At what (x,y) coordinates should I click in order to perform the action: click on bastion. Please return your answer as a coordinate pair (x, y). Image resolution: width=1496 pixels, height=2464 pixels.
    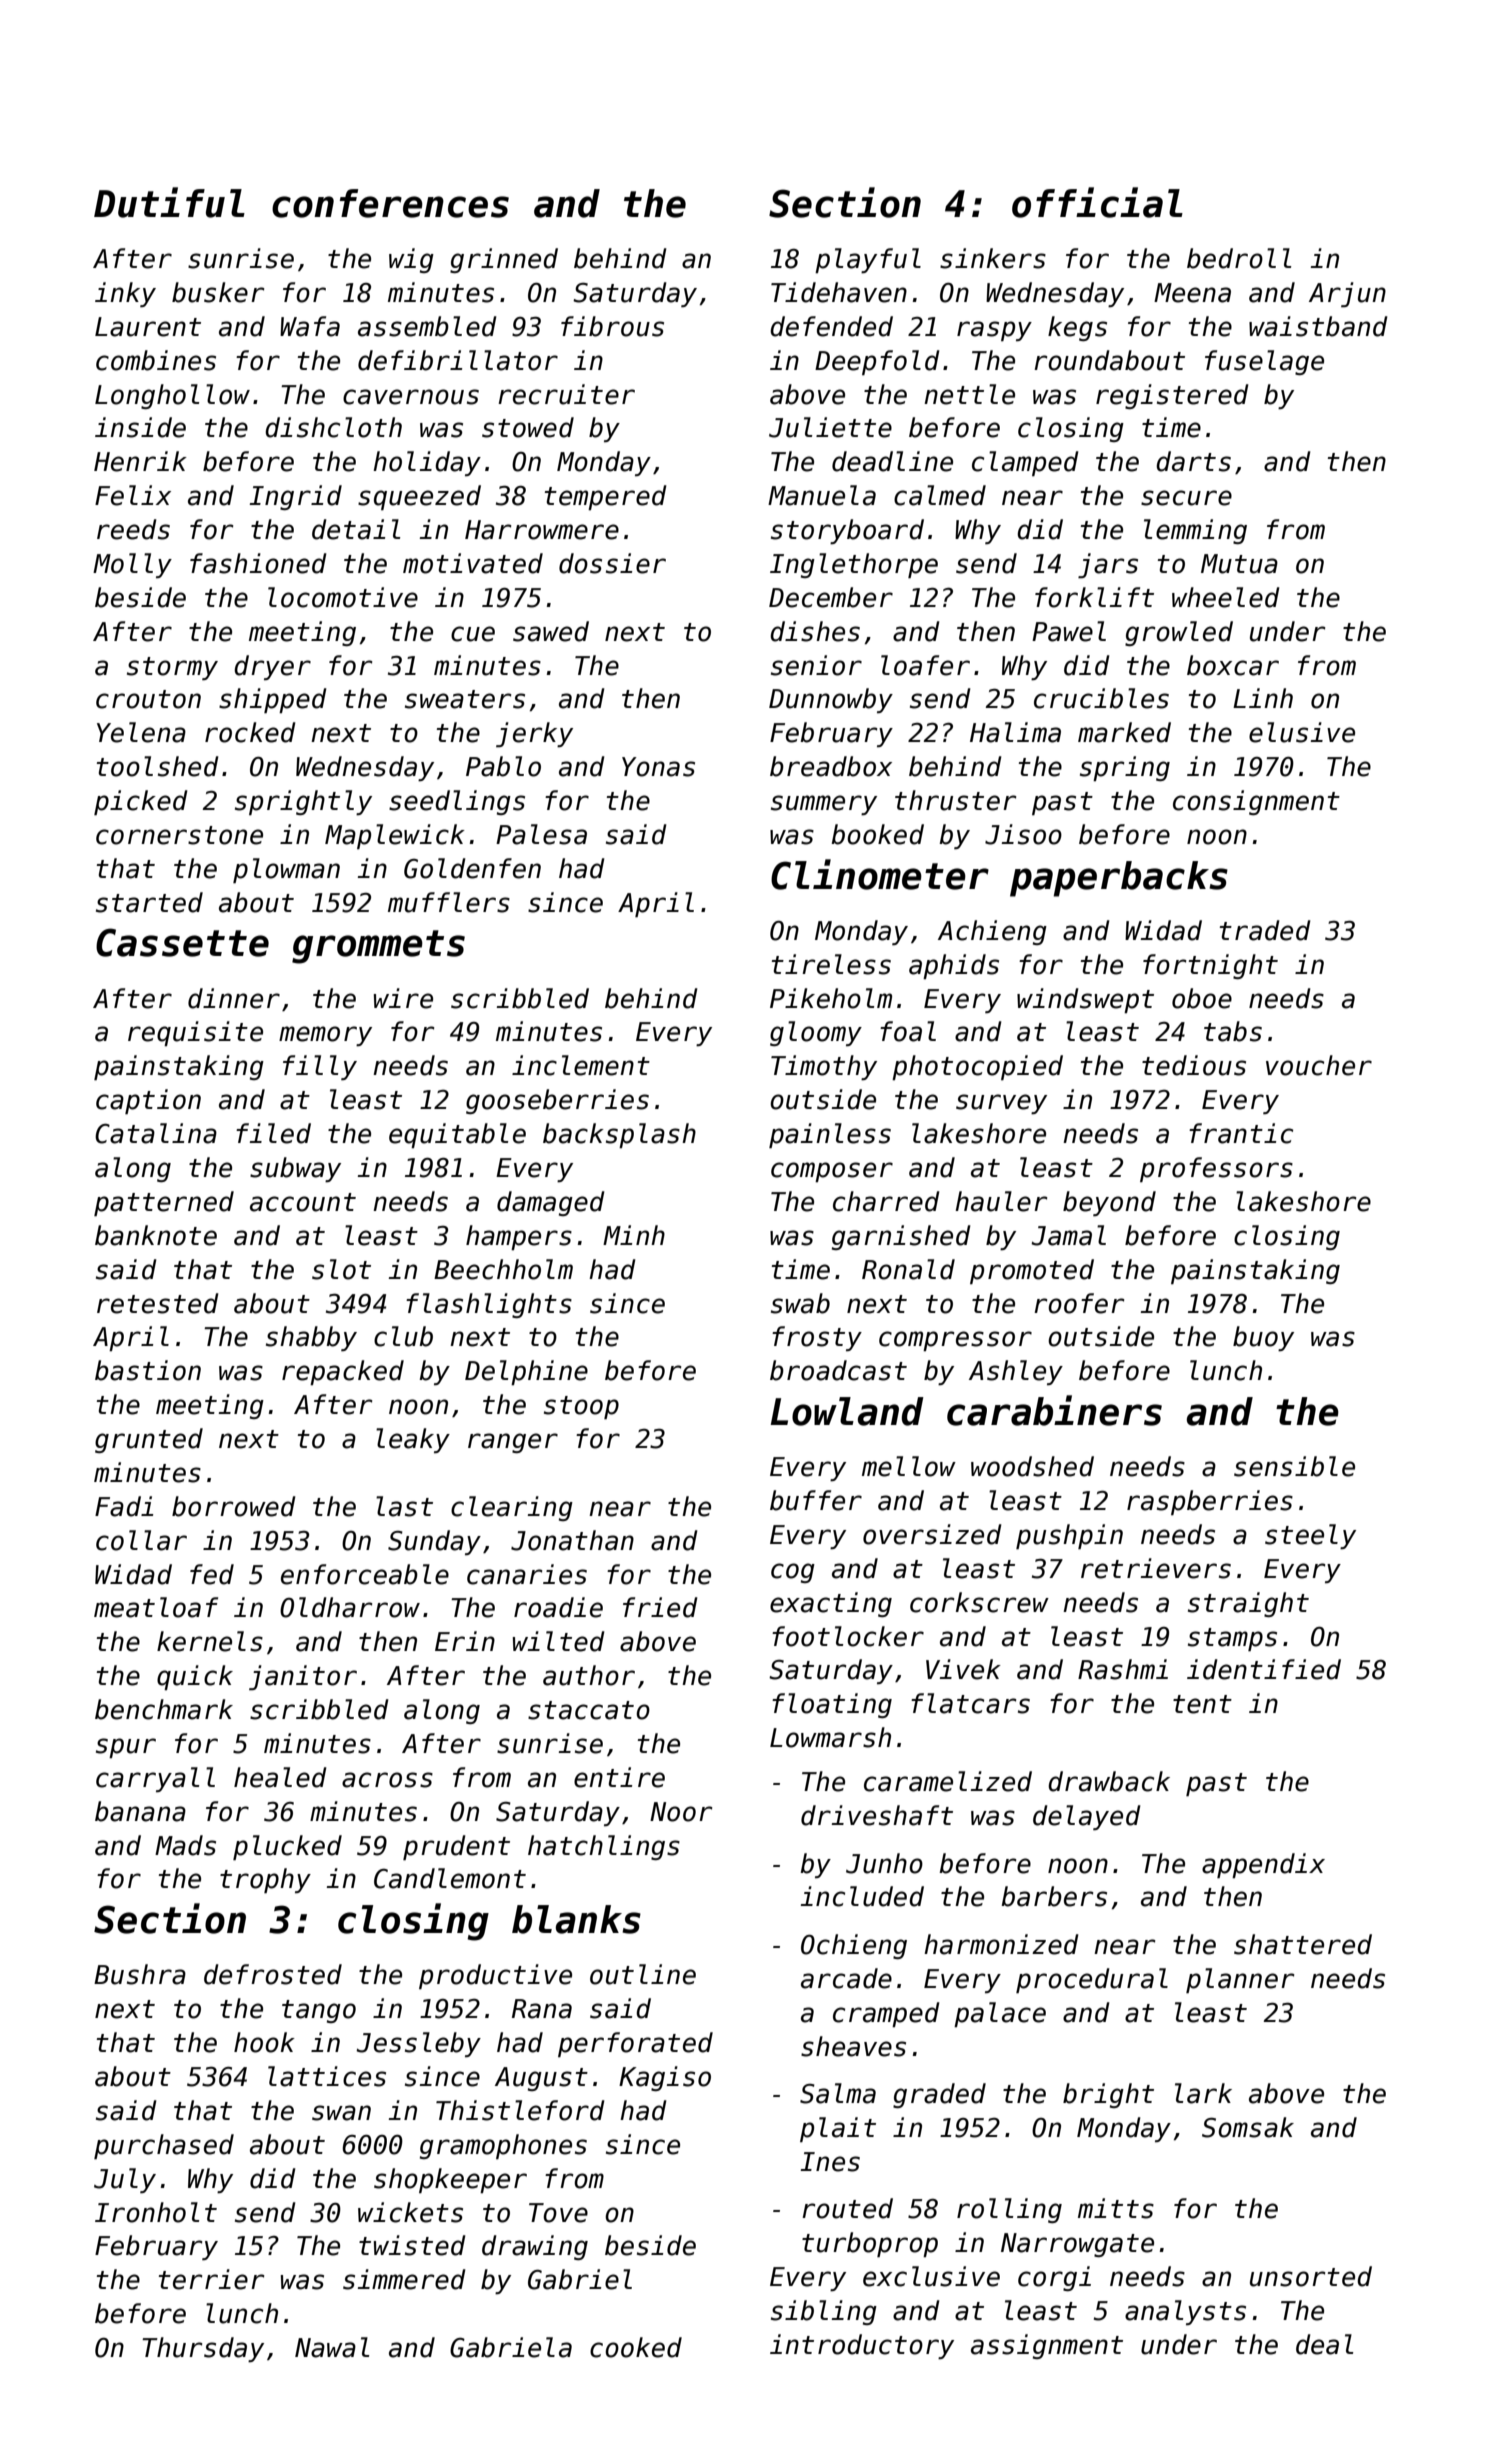
    Looking at the image, I should click on (148, 1370).
